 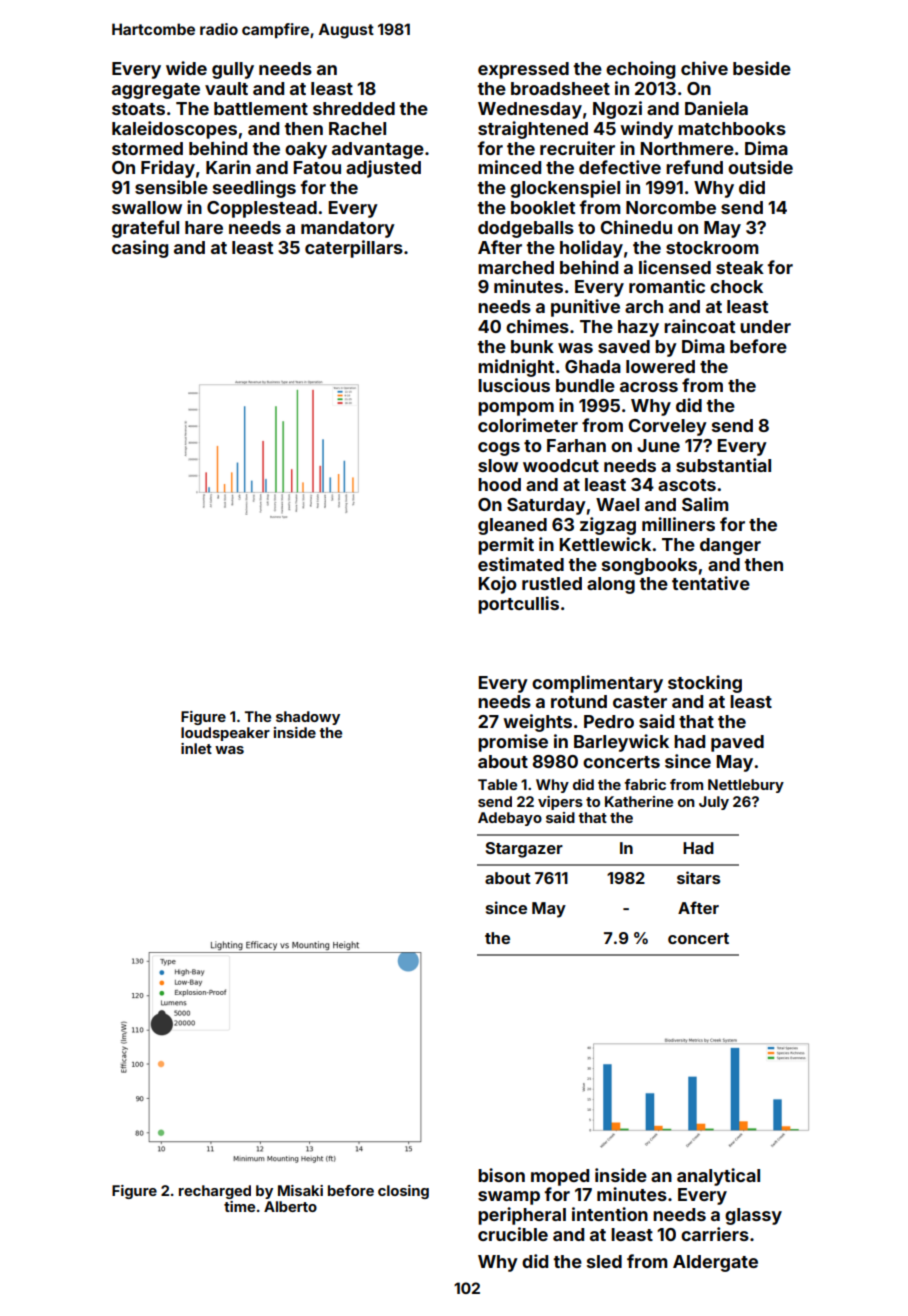 I want to click on shadowy, so click(x=308, y=718).
